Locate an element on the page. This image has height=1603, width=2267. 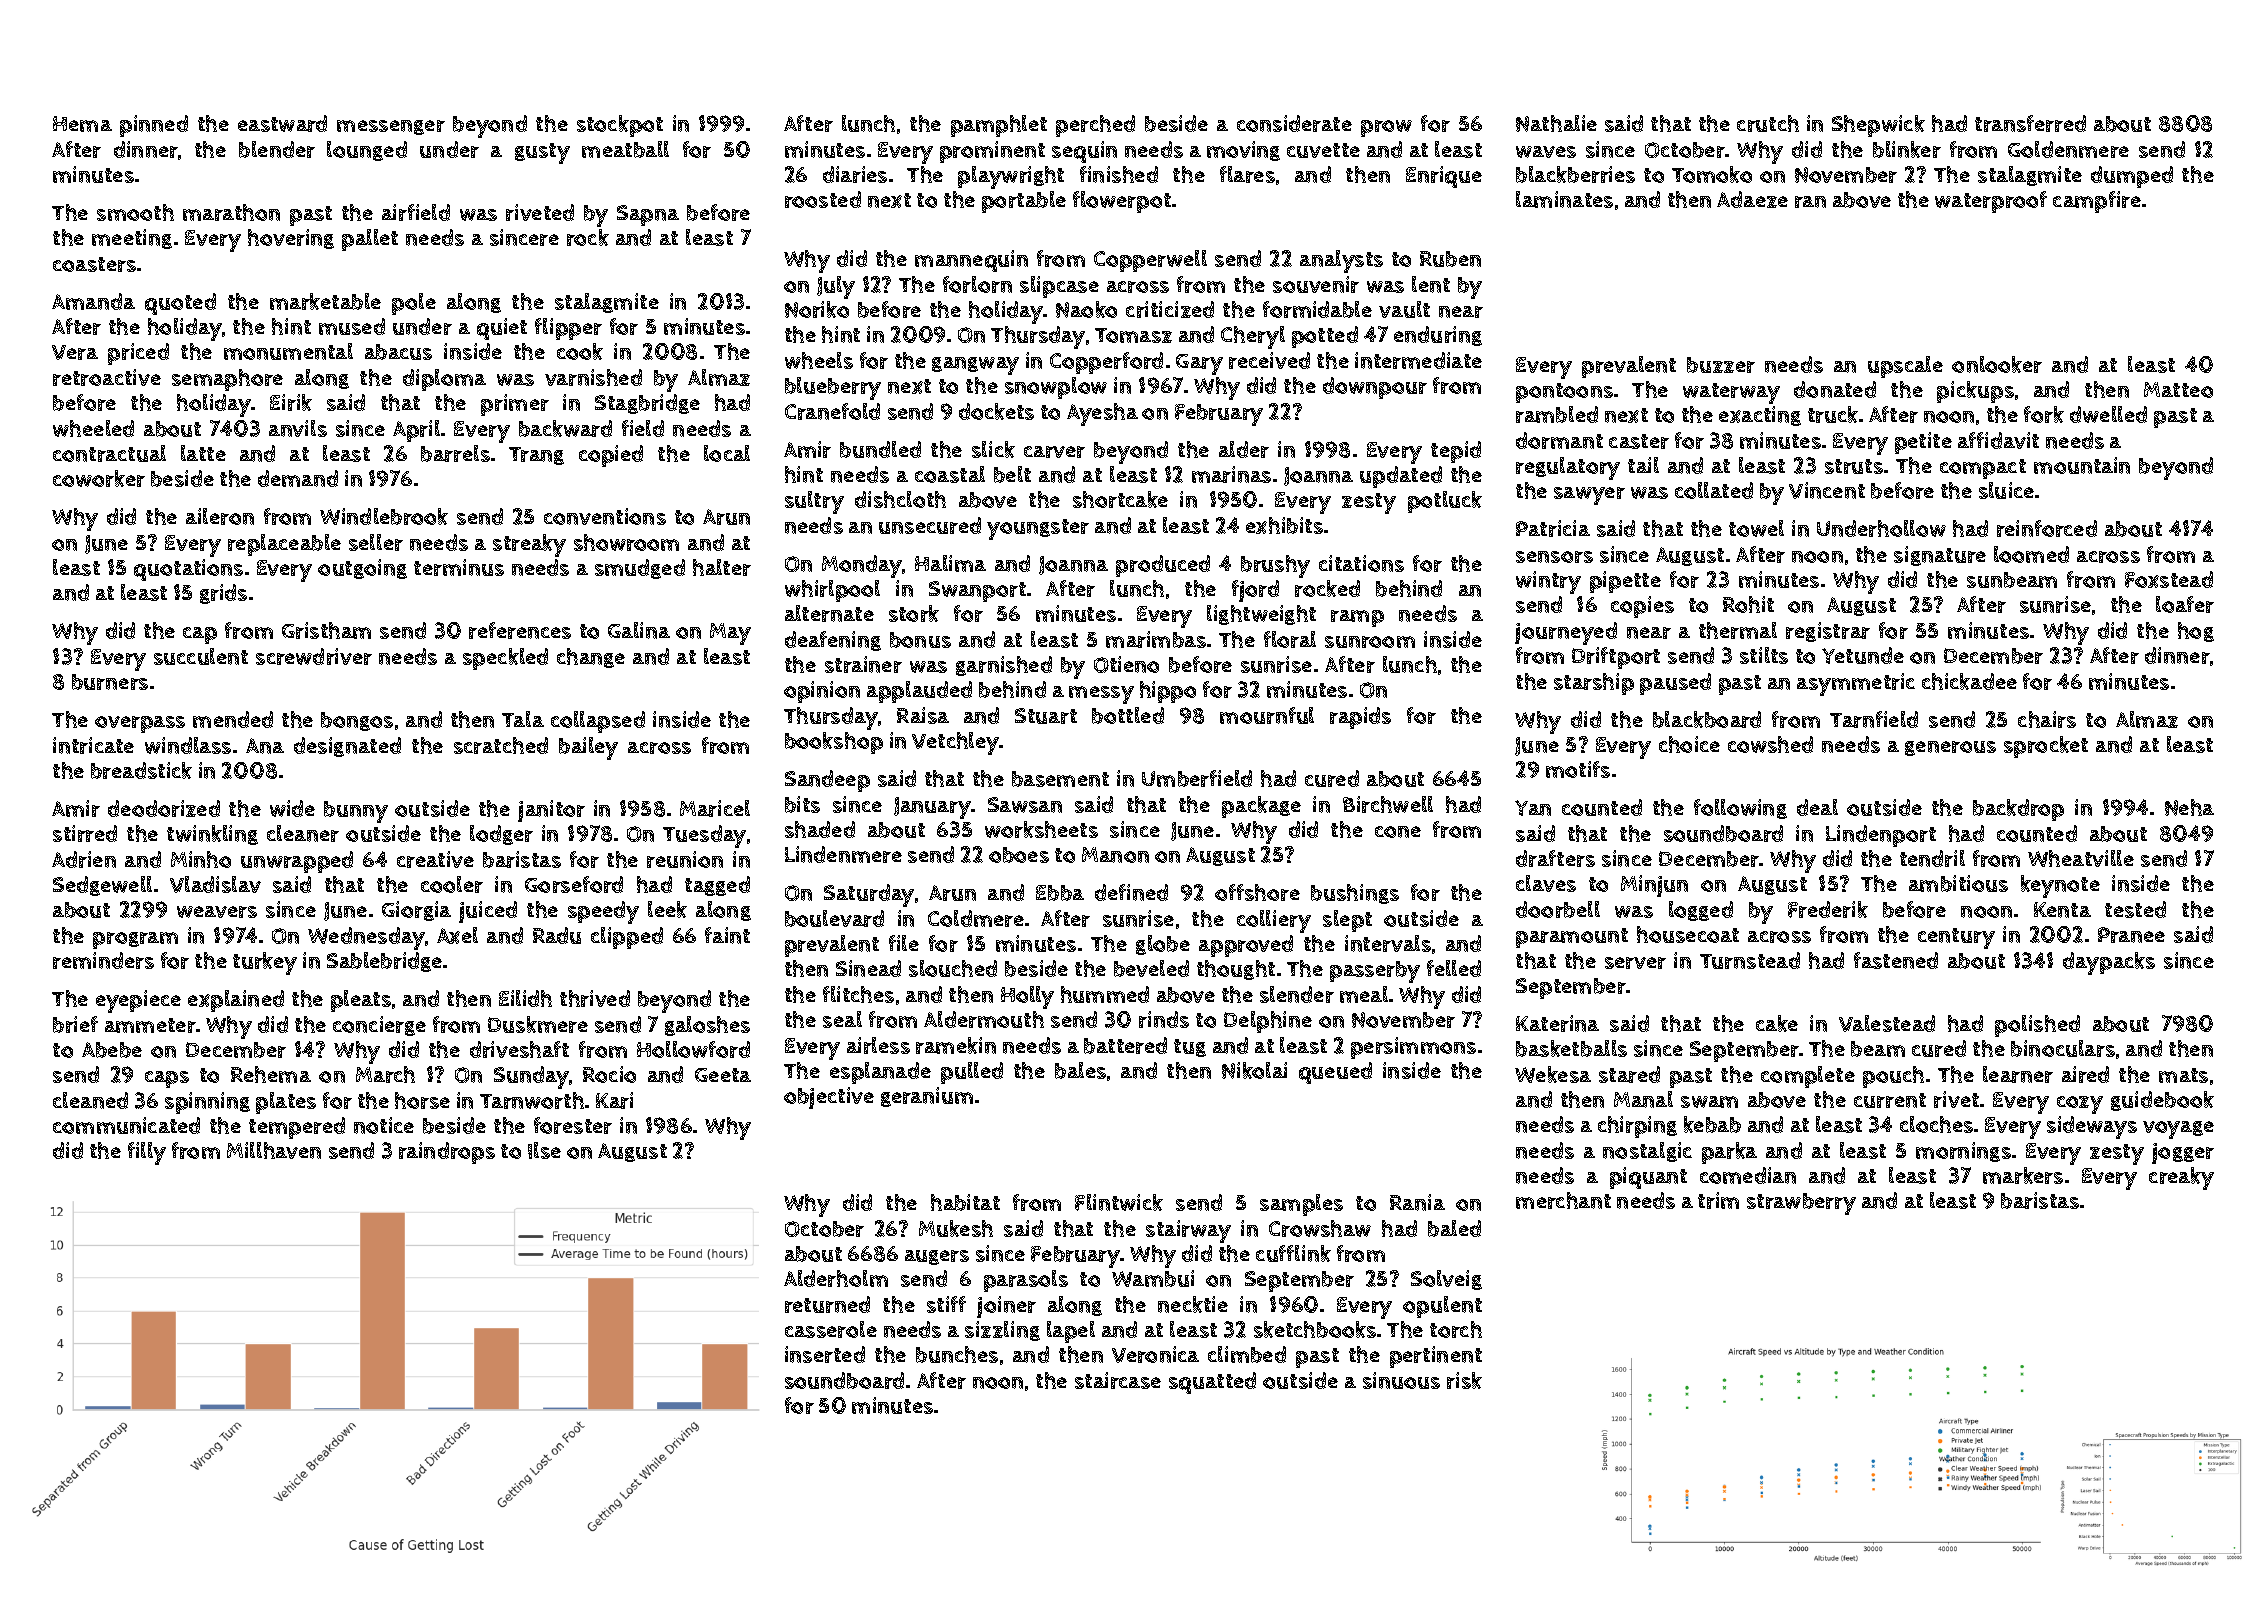
creaky is located at coordinates (2181, 1178).
